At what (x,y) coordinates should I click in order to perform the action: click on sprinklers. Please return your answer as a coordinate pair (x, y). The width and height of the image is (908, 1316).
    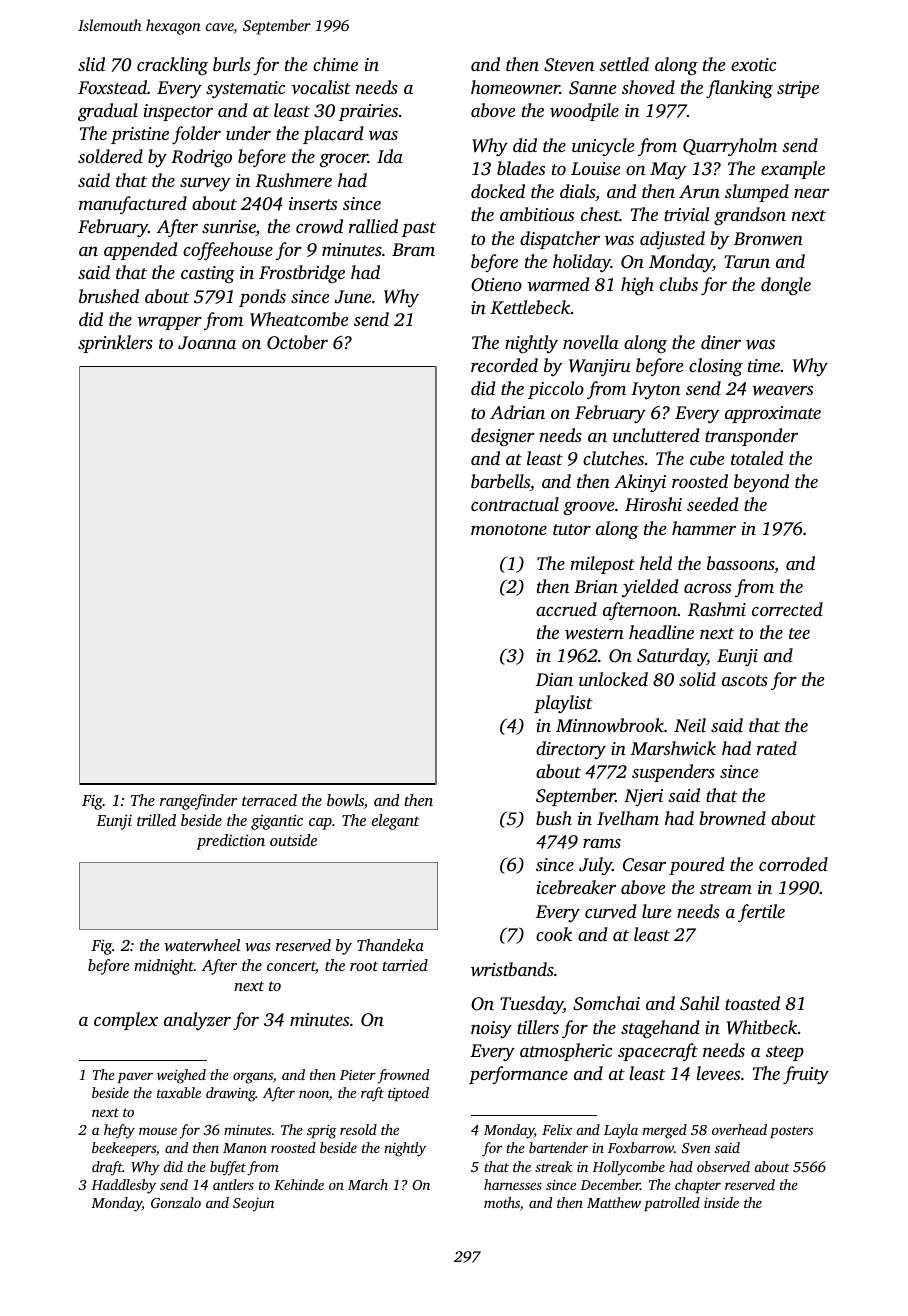
    Looking at the image, I should click on (115, 344).
